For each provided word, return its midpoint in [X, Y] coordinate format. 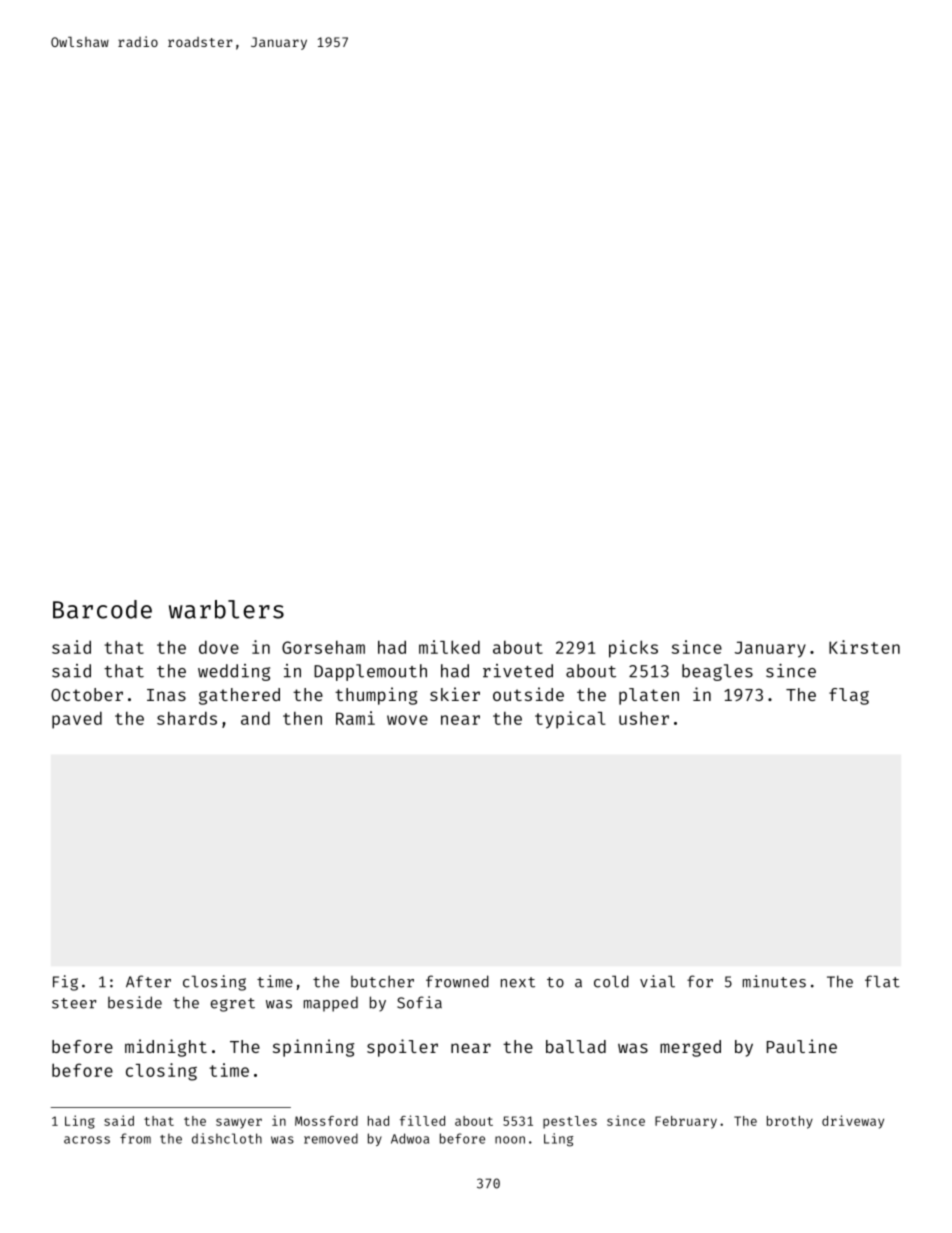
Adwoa [410, 1138]
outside [528, 694]
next [518, 982]
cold [611, 981]
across [87, 1140]
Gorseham [323, 647]
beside [135, 1002]
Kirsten [864, 647]
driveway [853, 1122]
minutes [774, 981]
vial [657, 981]
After [148, 981]
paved [77, 720]
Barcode [102, 609]
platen [649, 696]
